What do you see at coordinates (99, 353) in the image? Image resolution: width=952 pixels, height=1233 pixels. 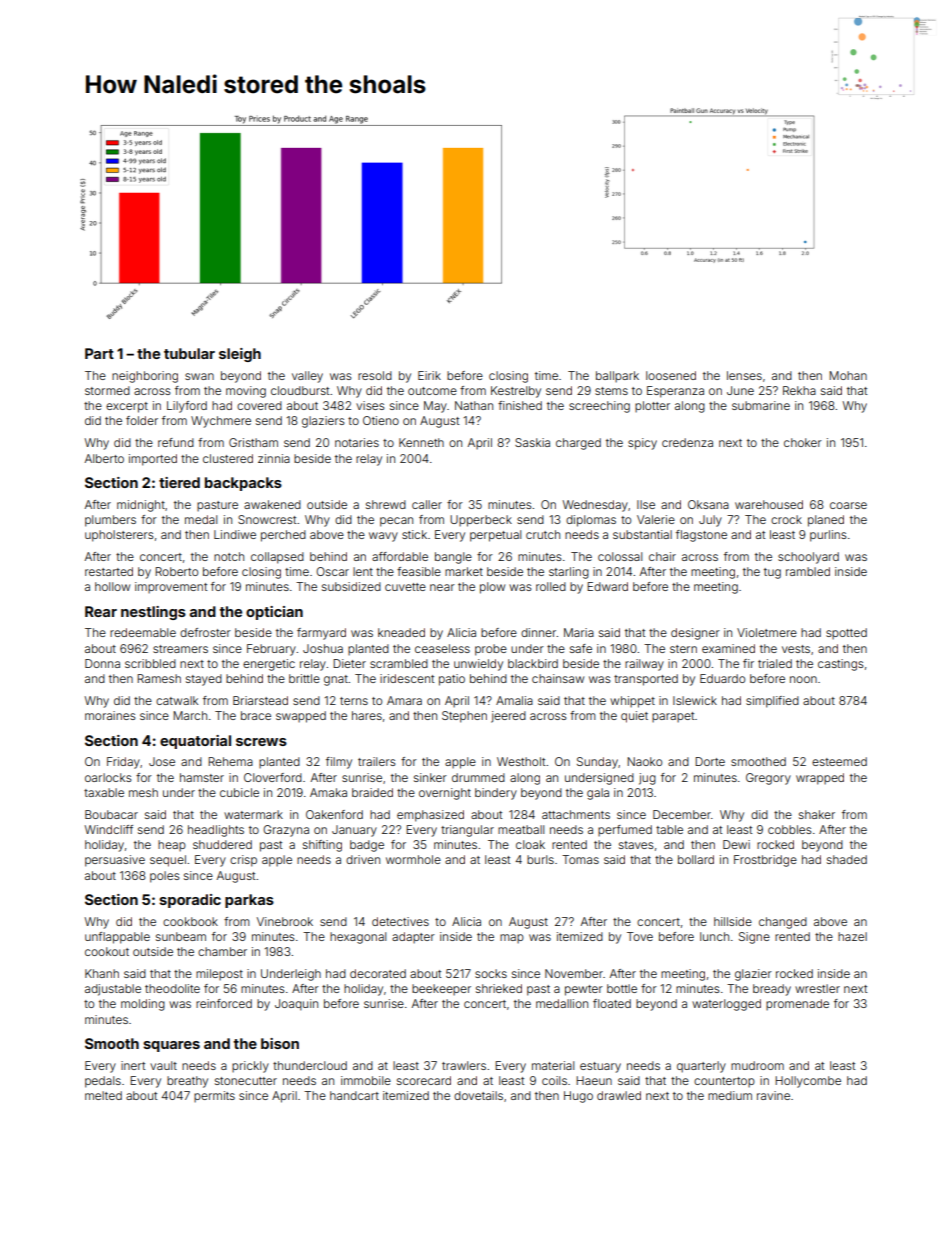 I see `Part` at bounding box center [99, 353].
